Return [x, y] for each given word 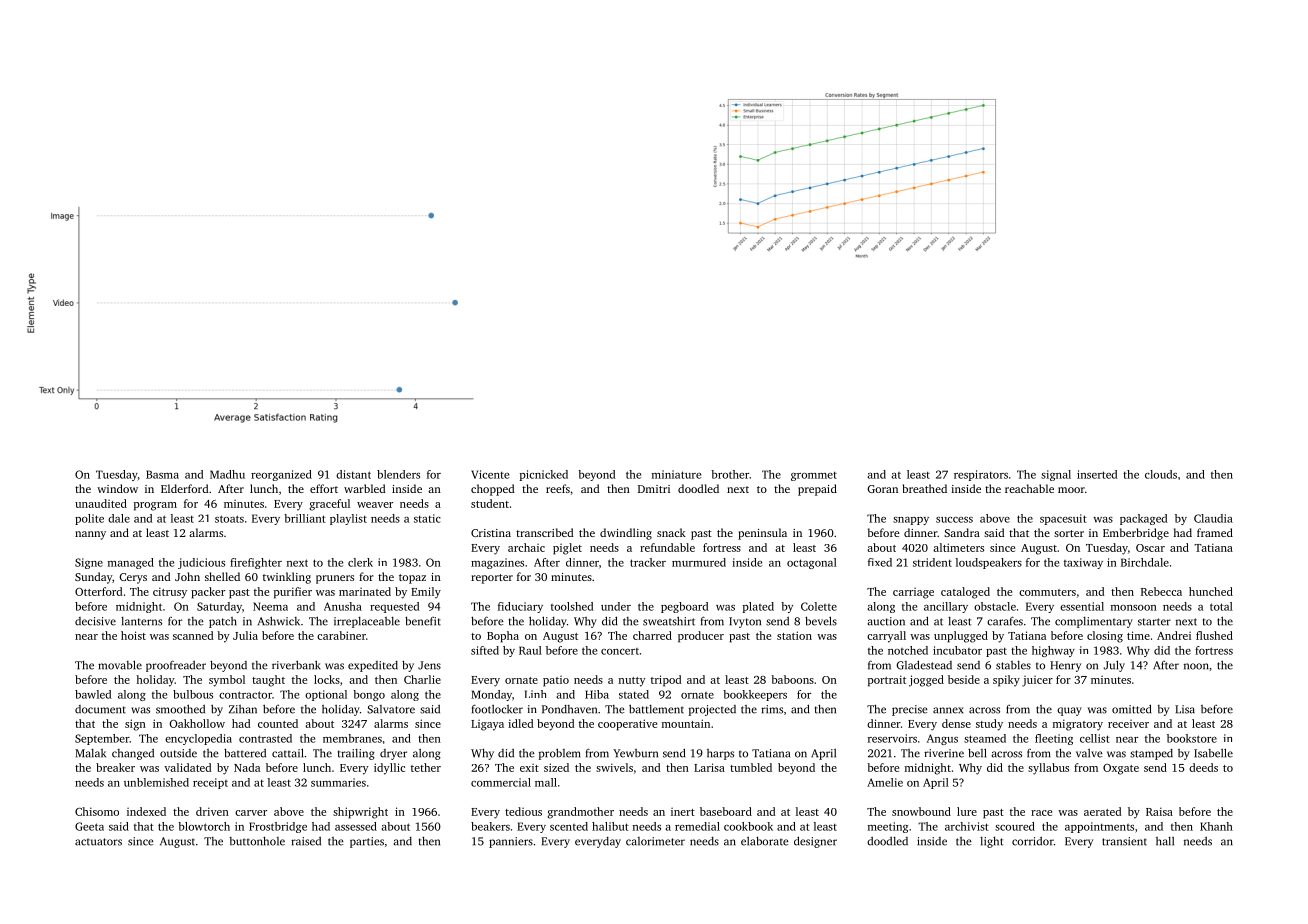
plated [758, 607]
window [117, 488]
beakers [490, 826]
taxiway [1083, 563]
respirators [981, 475]
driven [212, 811]
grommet [814, 476]
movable [120, 665]
